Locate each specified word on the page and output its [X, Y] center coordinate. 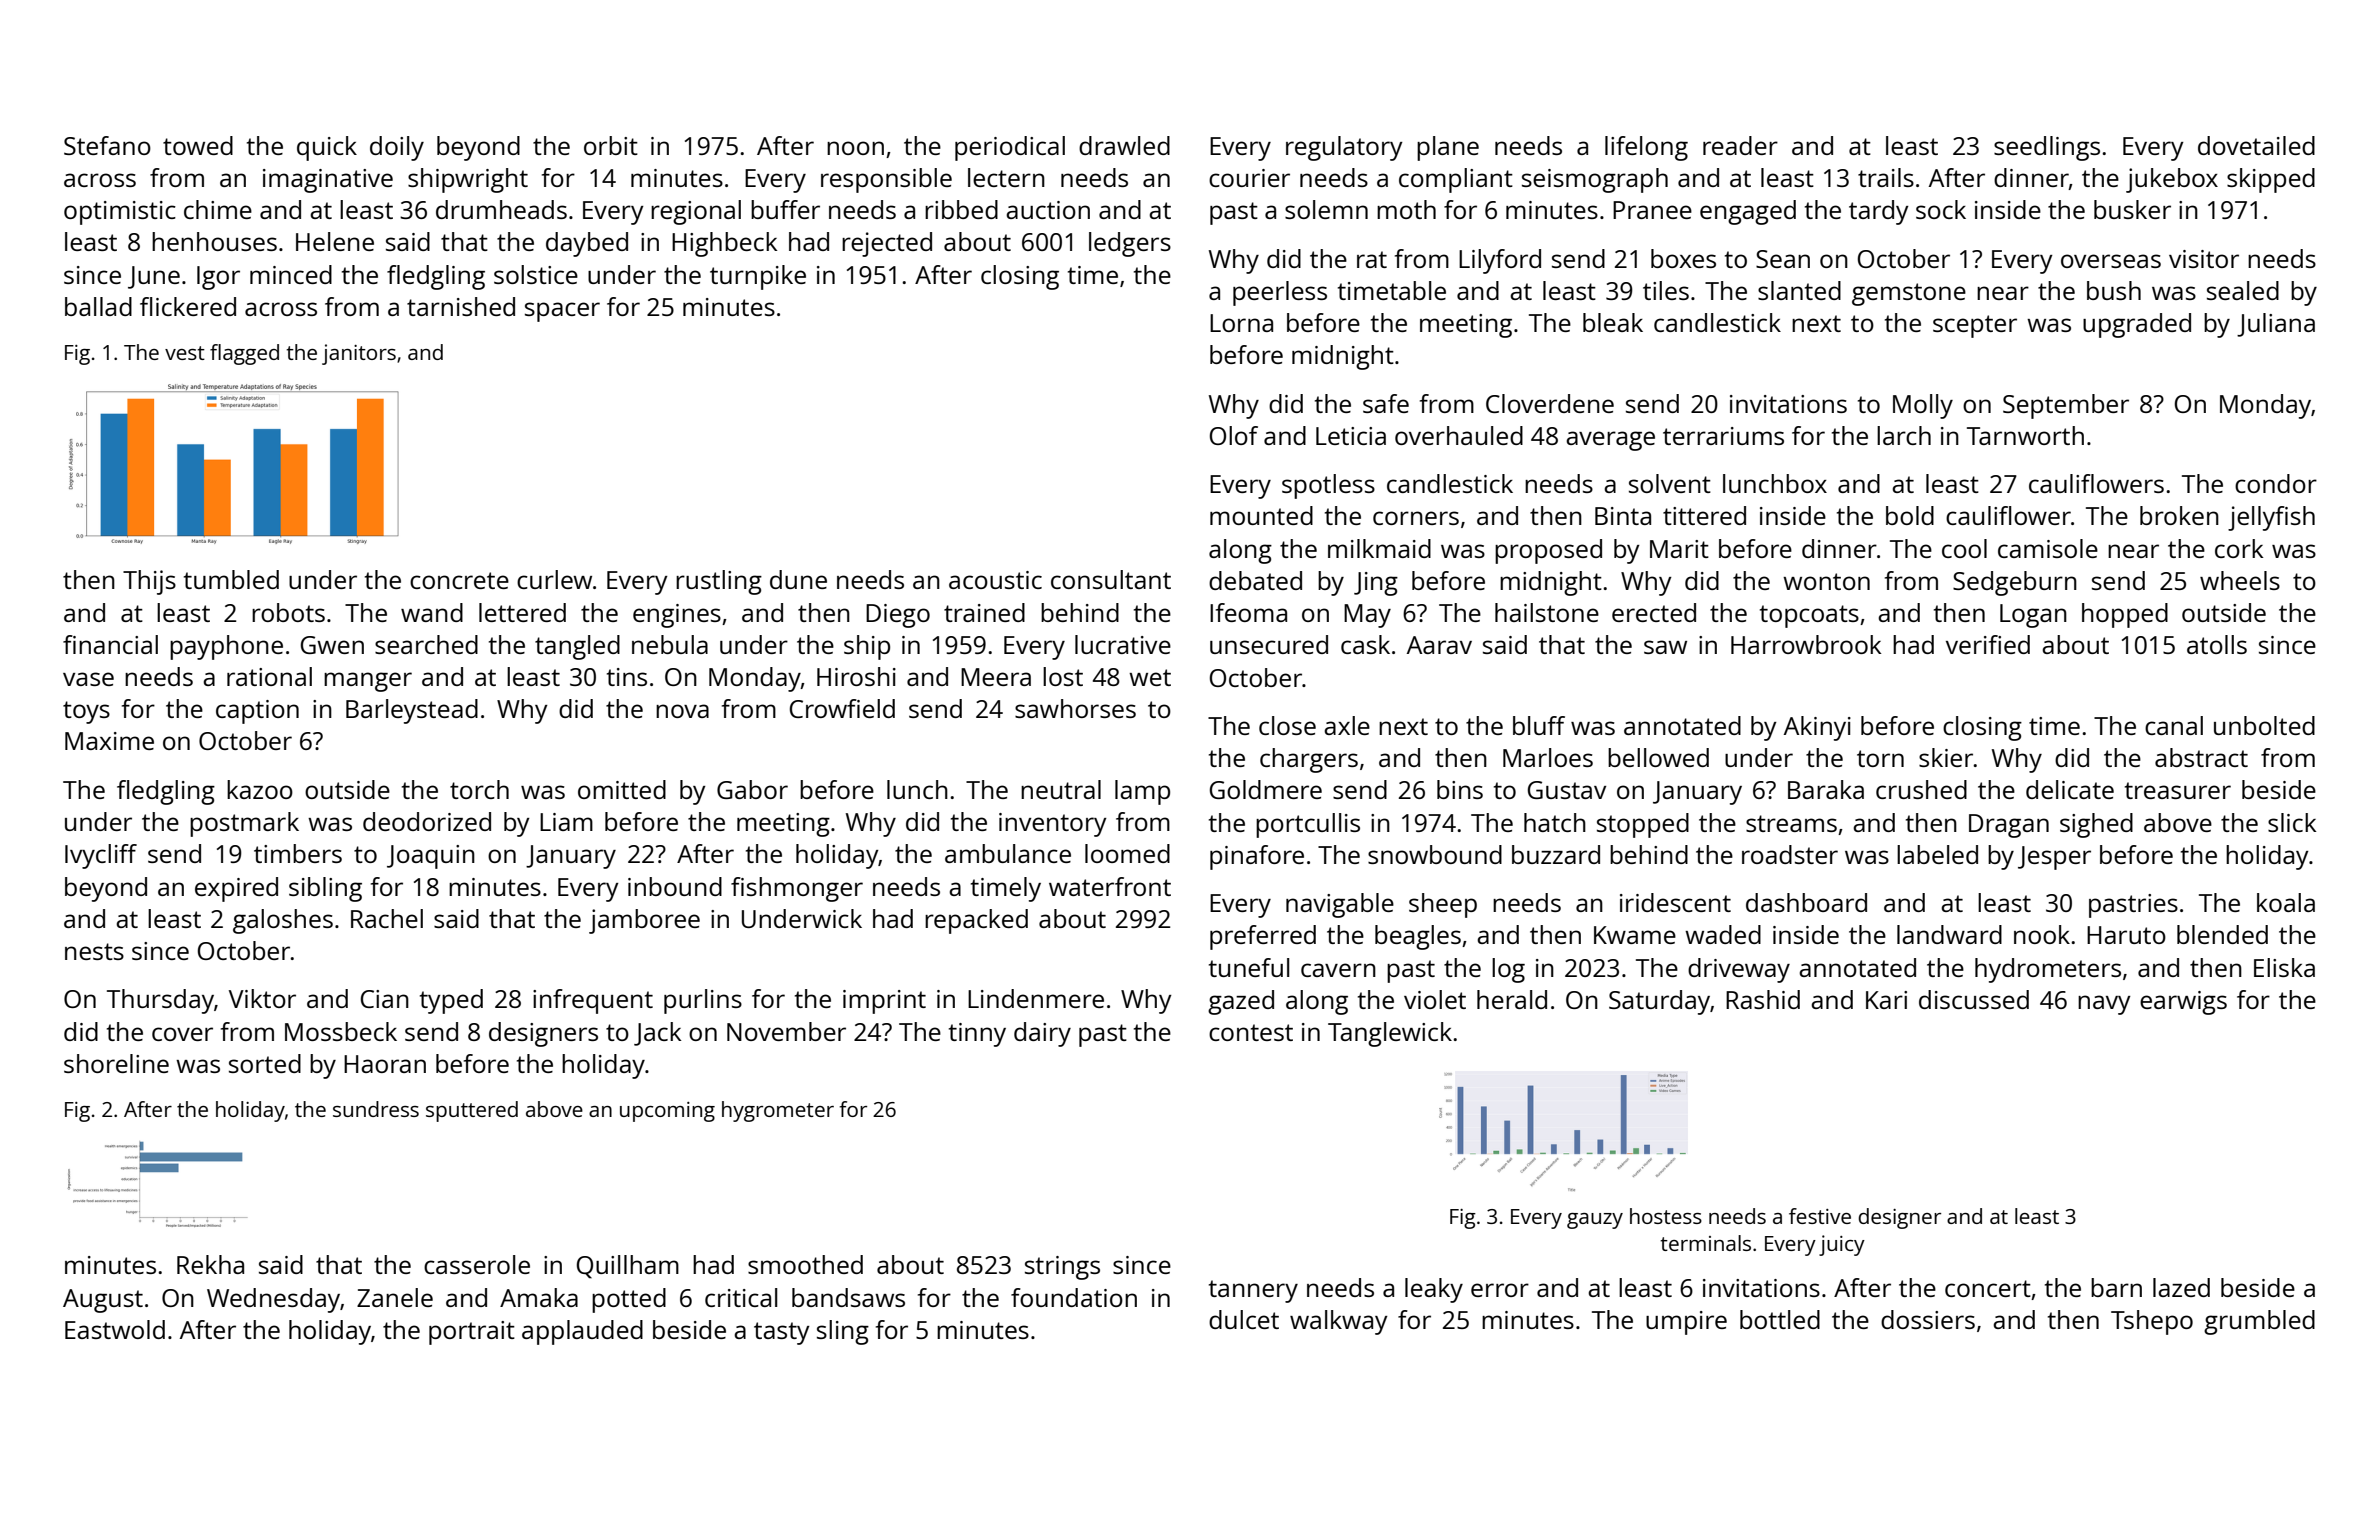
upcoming [667, 1112]
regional [696, 212]
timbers [298, 853]
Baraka [1826, 789]
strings [1062, 1268]
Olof [1234, 435]
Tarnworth [2025, 435]
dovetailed [2256, 145]
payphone [226, 647]
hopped [2125, 615]
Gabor [752, 789]
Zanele [395, 1297]
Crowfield [842, 708]
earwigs [2183, 1003]
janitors [359, 354]
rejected [887, 244]
